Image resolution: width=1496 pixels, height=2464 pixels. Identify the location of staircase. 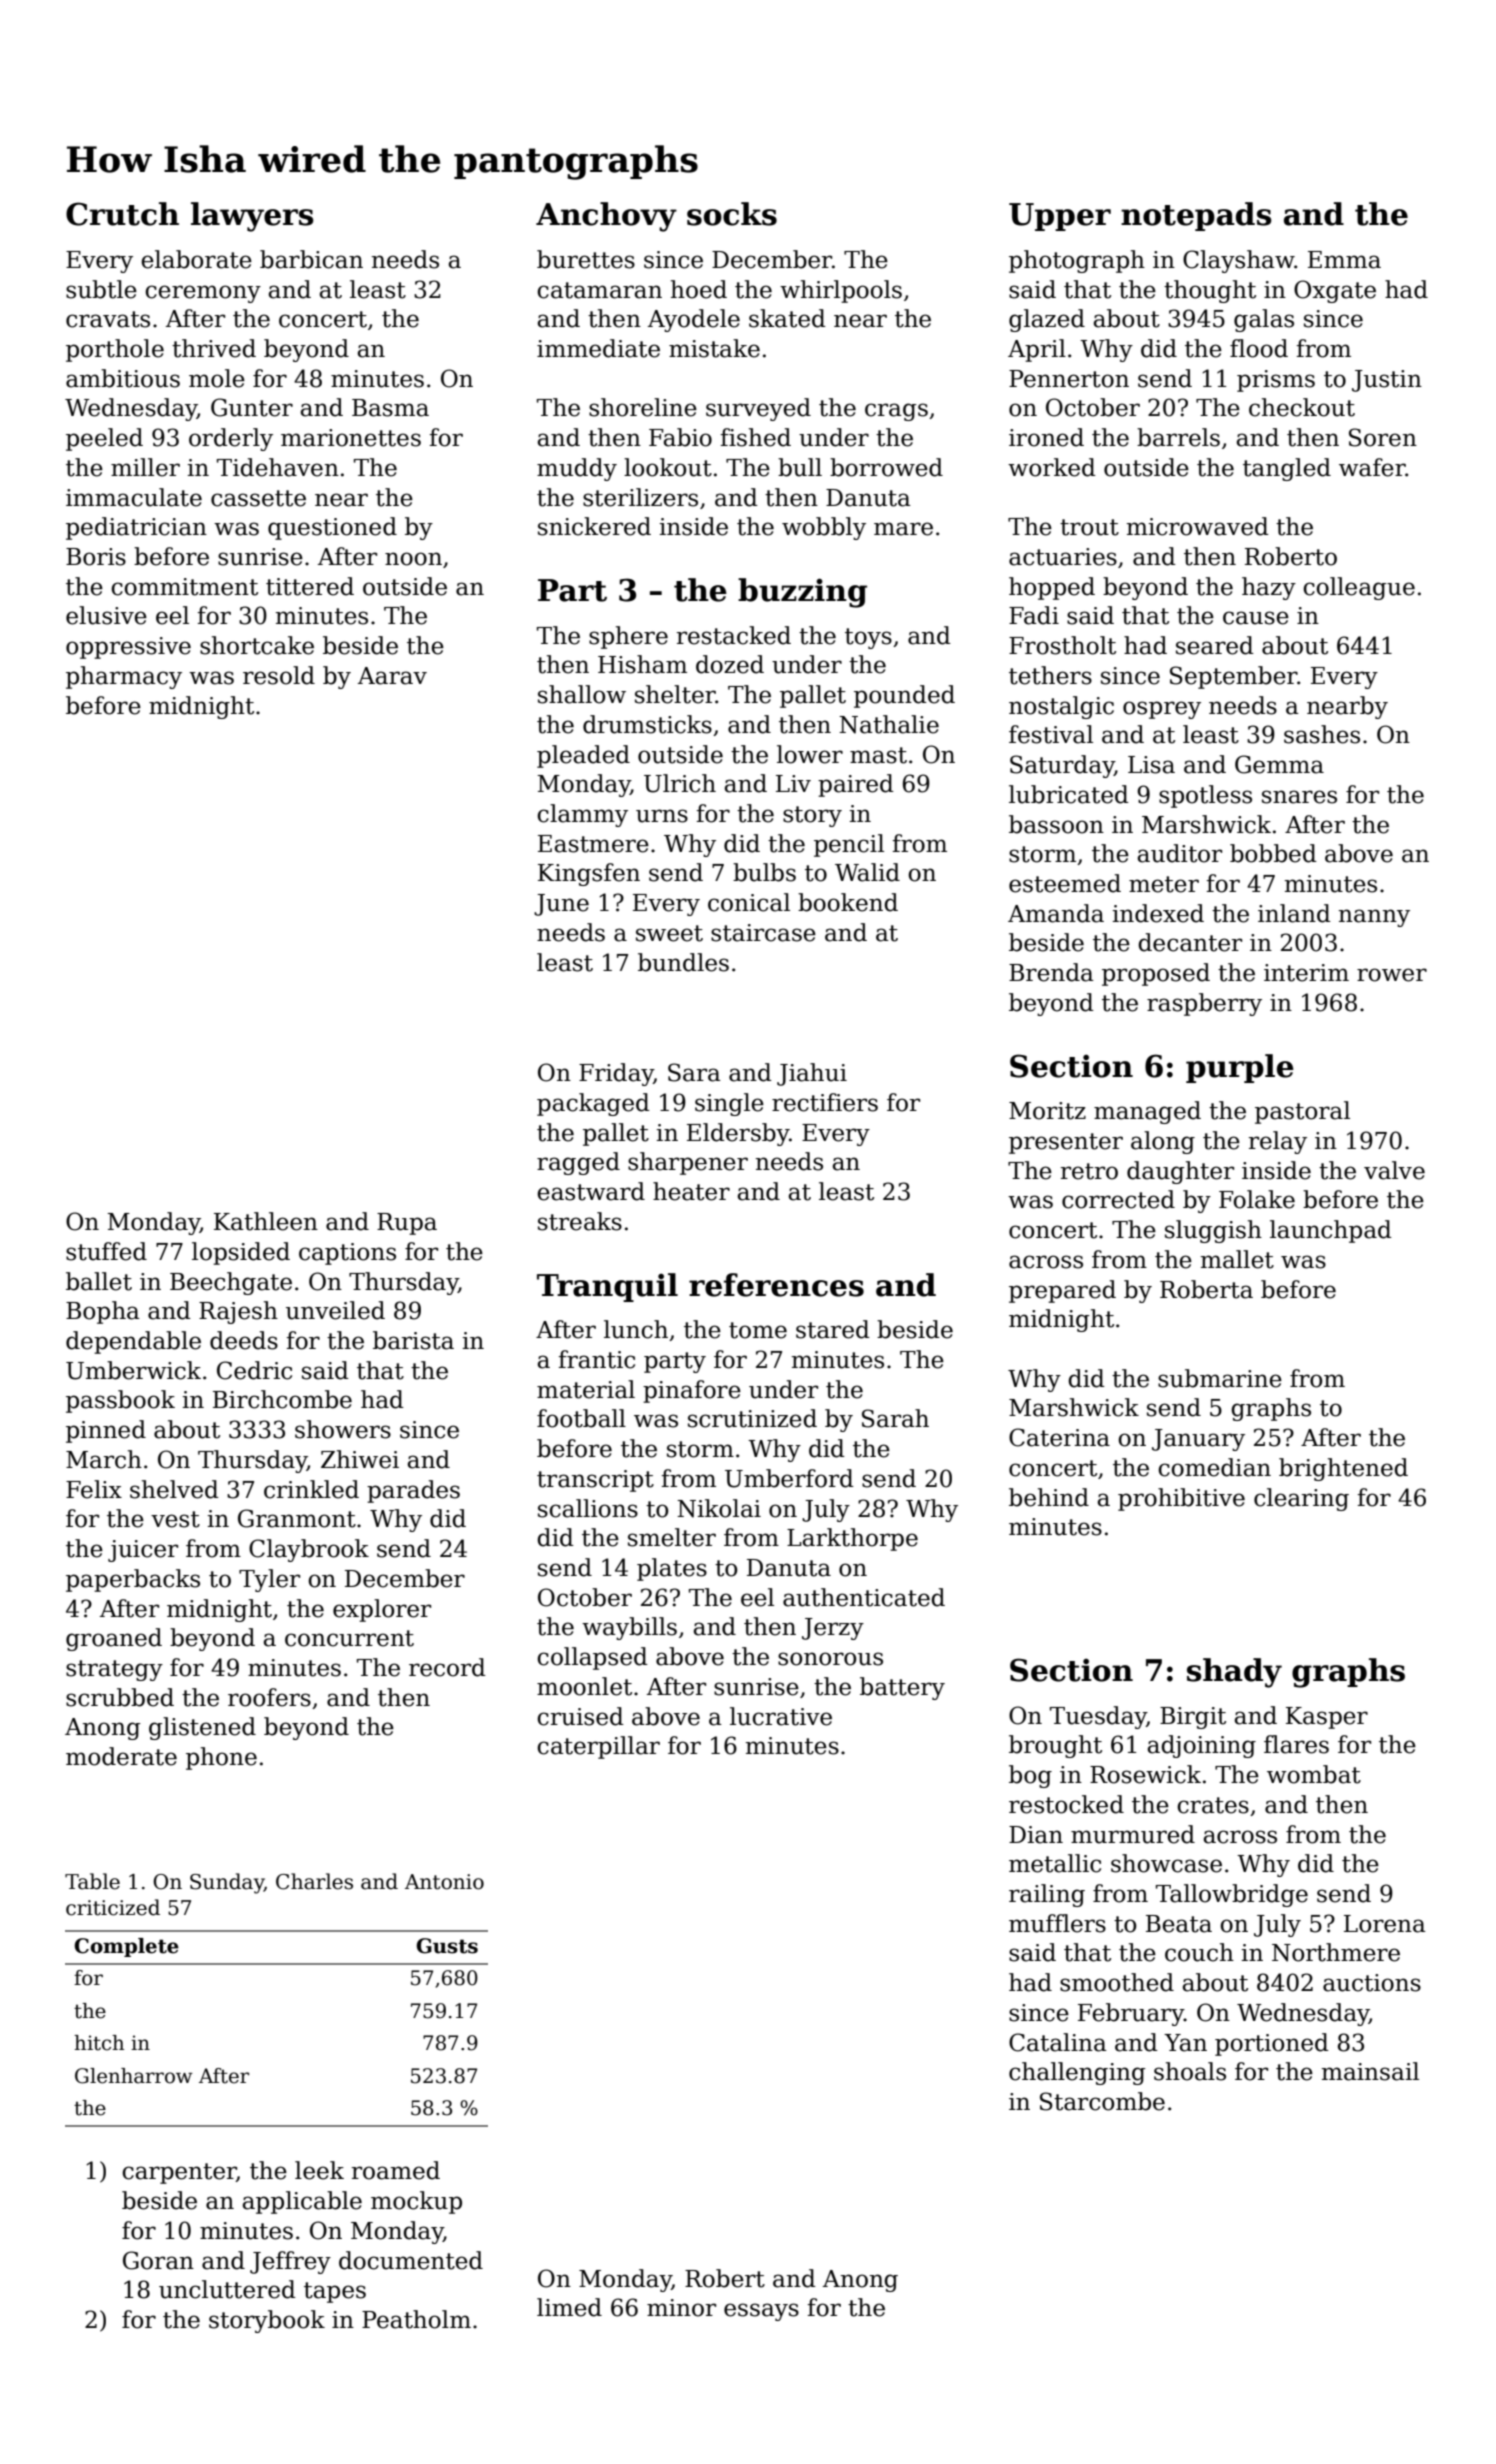
(763, 933).
